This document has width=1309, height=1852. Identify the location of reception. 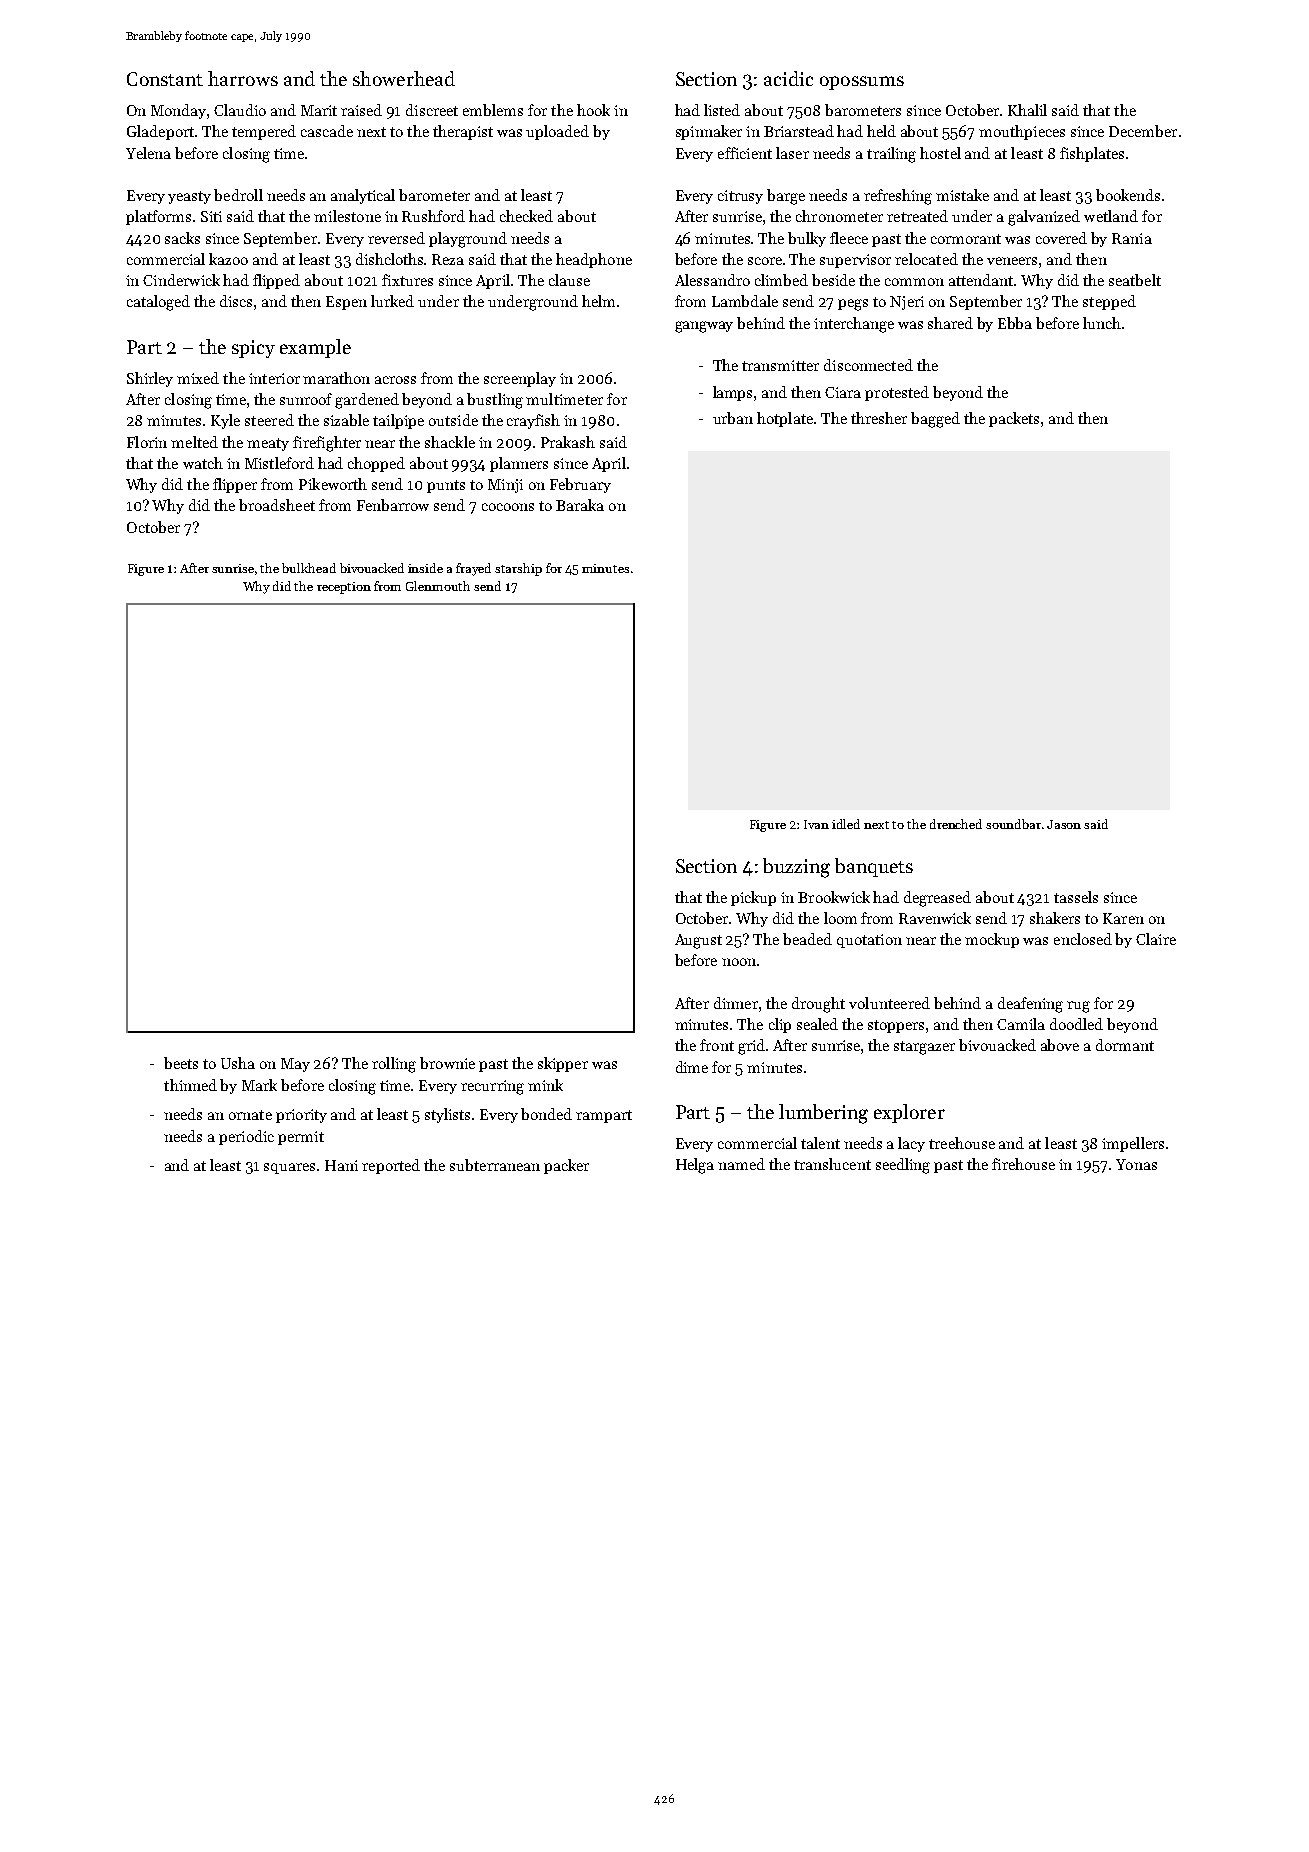
(344, 588).
